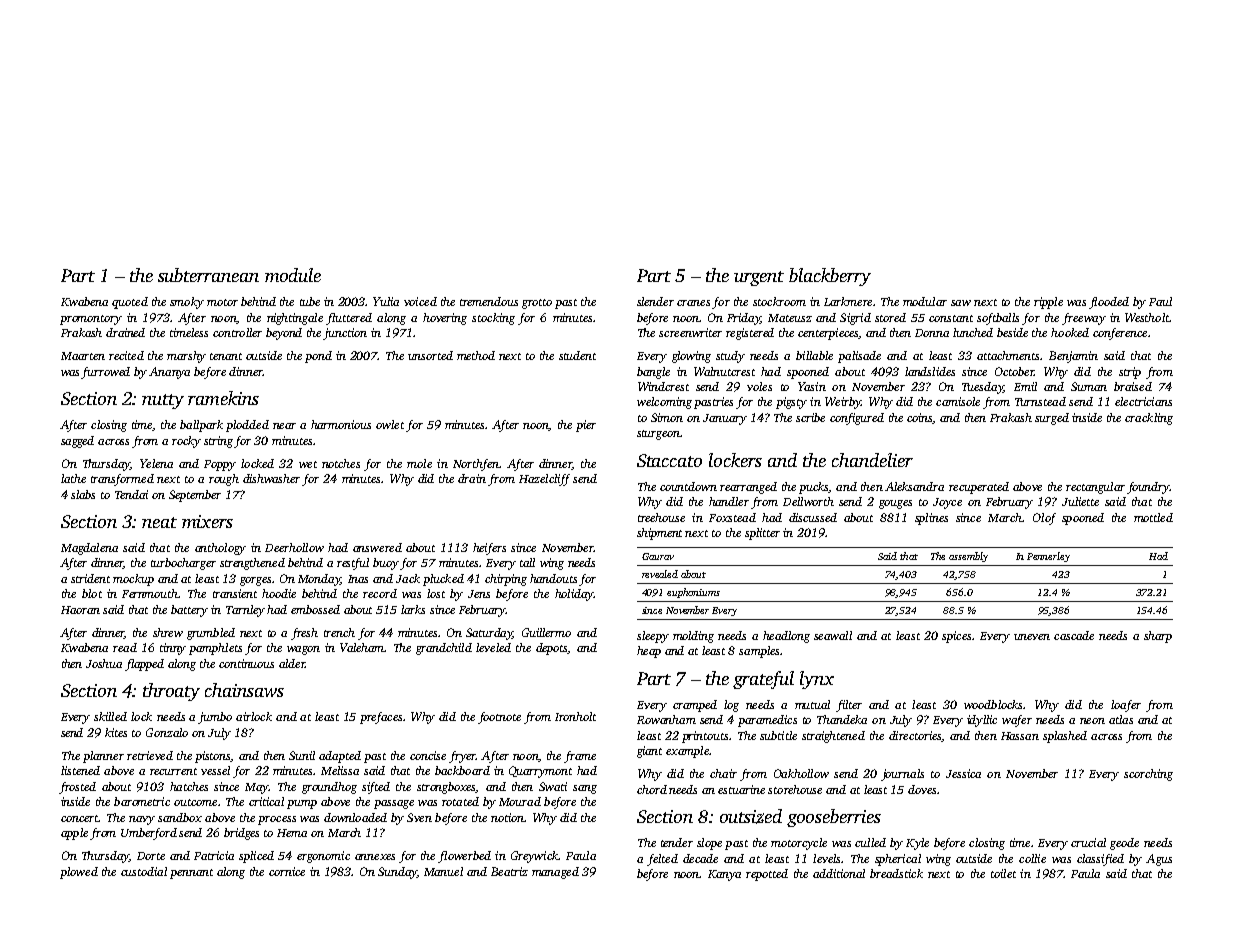  Describe the element at coordinates (303, 650) in the page. I see `wagon` at that location.
